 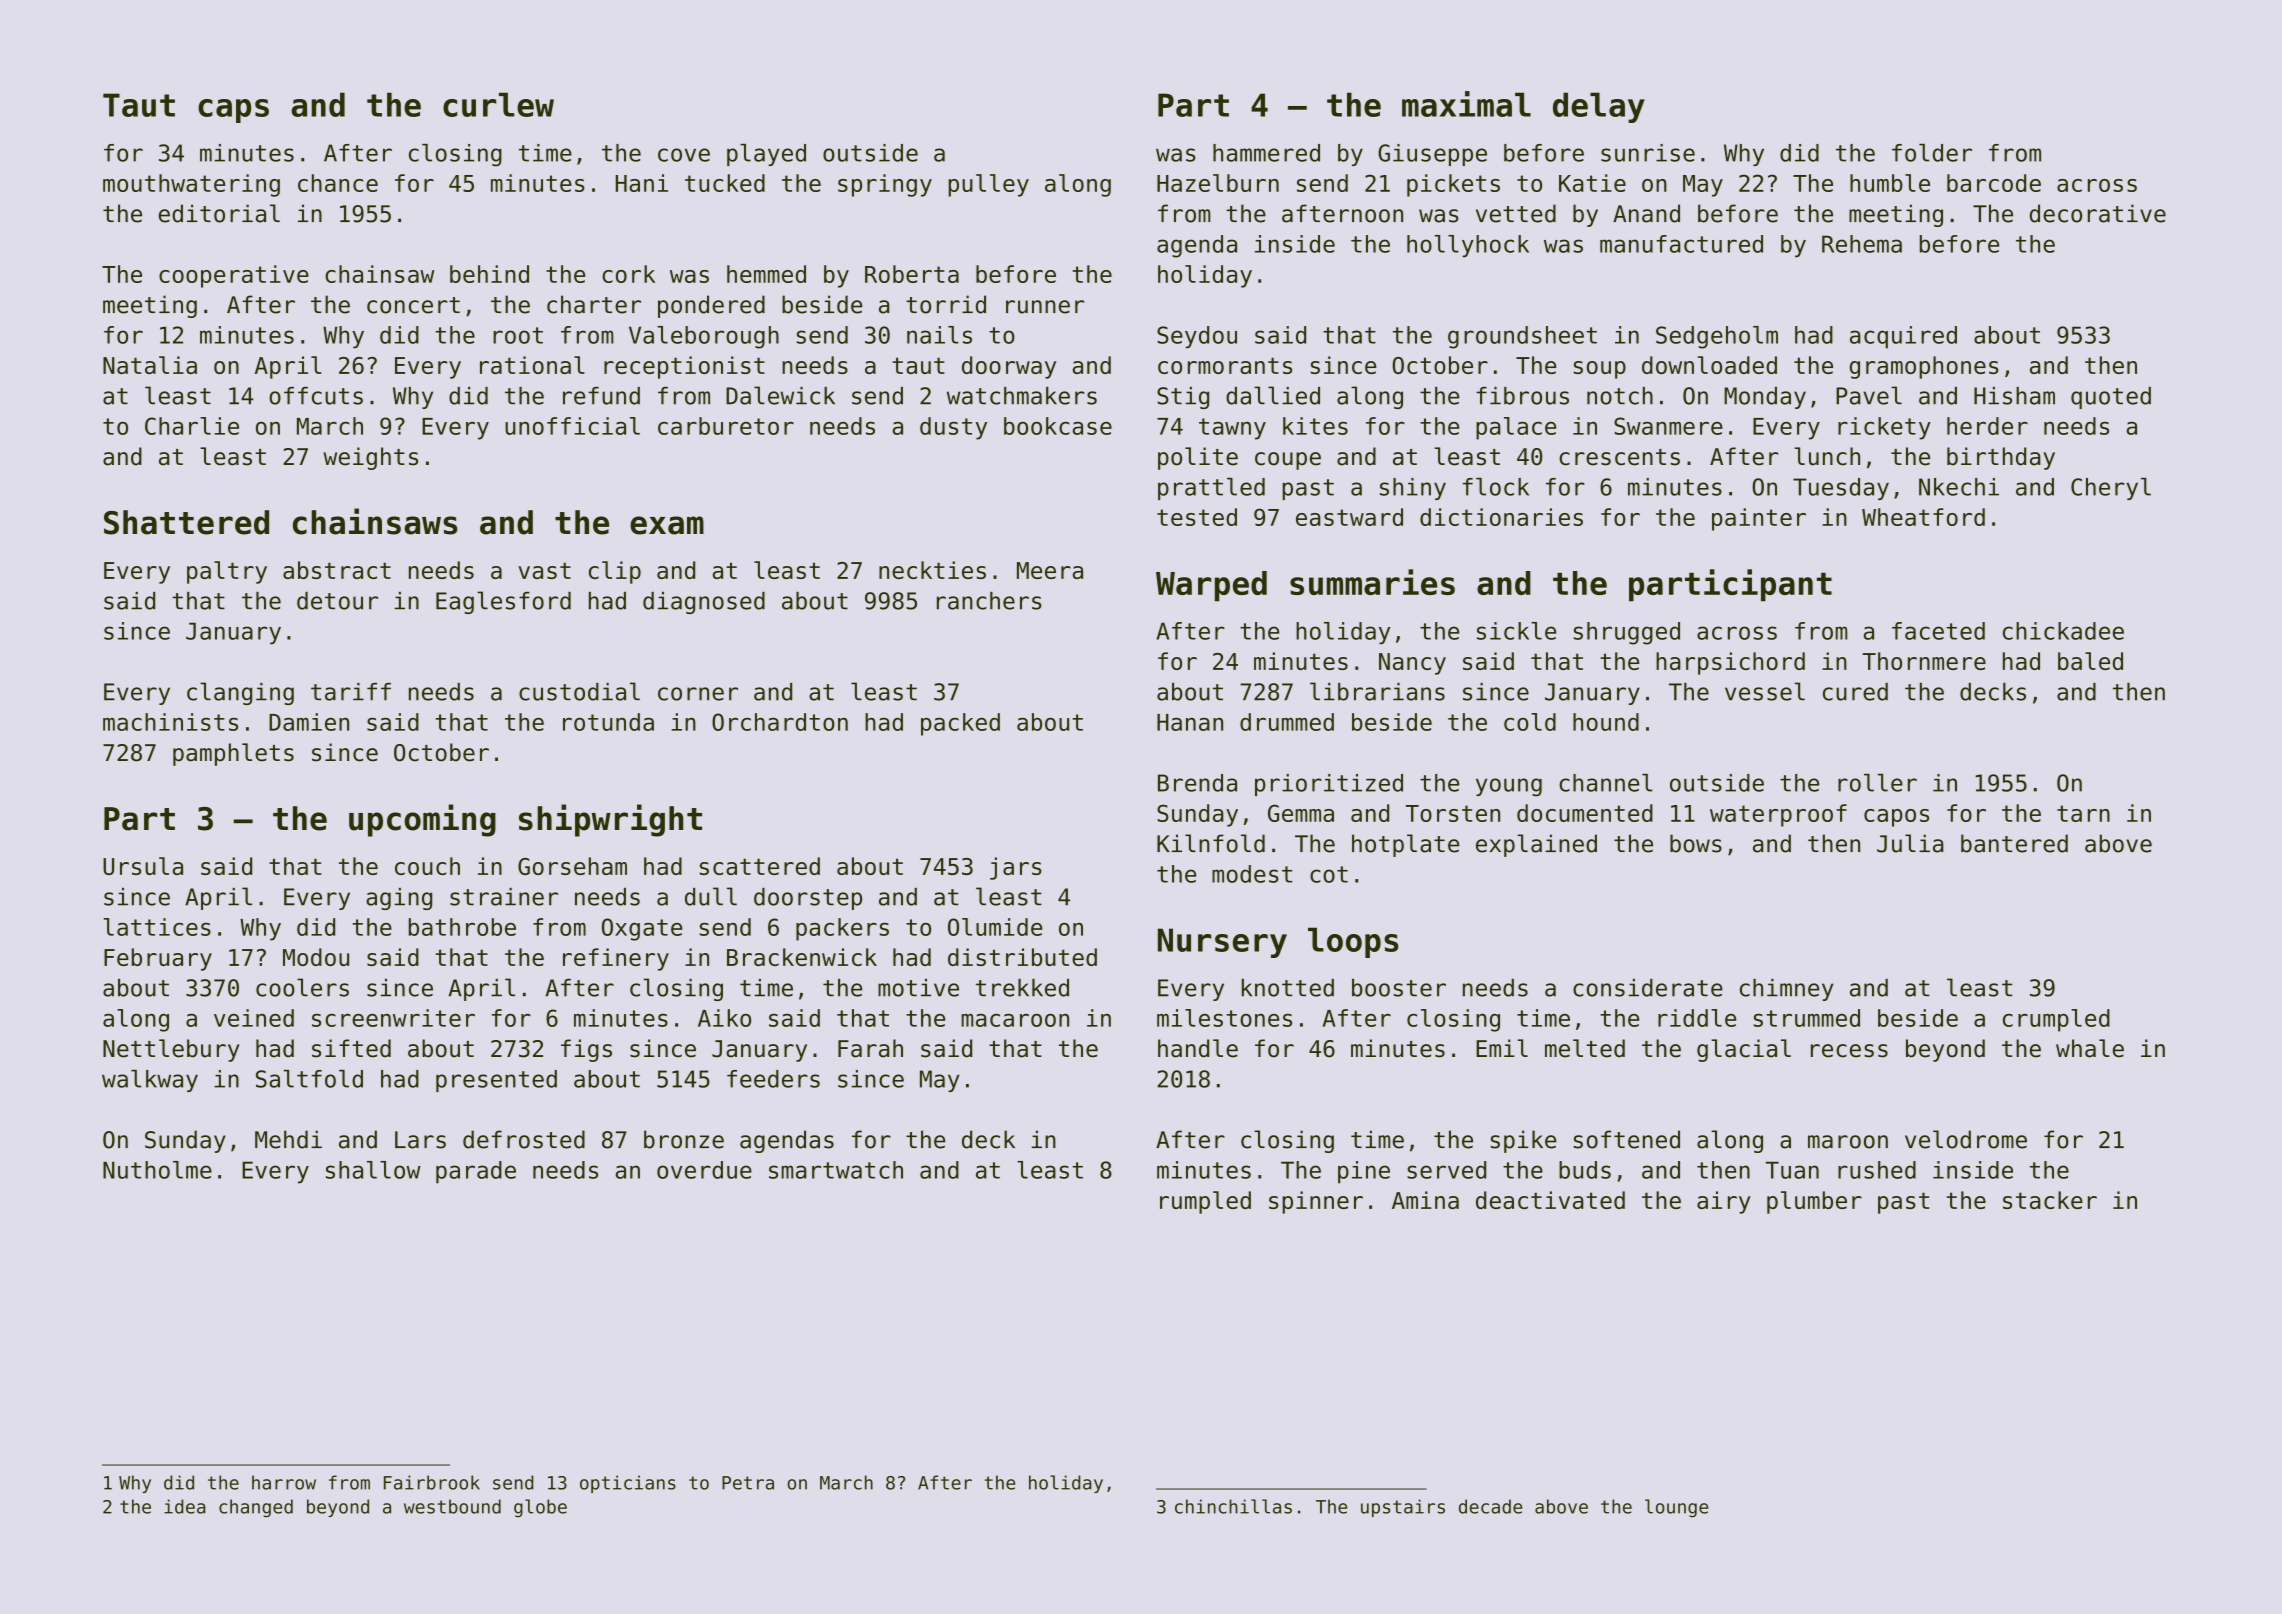 What do you see at coordinates (616, 959) in the page?
I see `refinery` at bounding box center [616, 959].
